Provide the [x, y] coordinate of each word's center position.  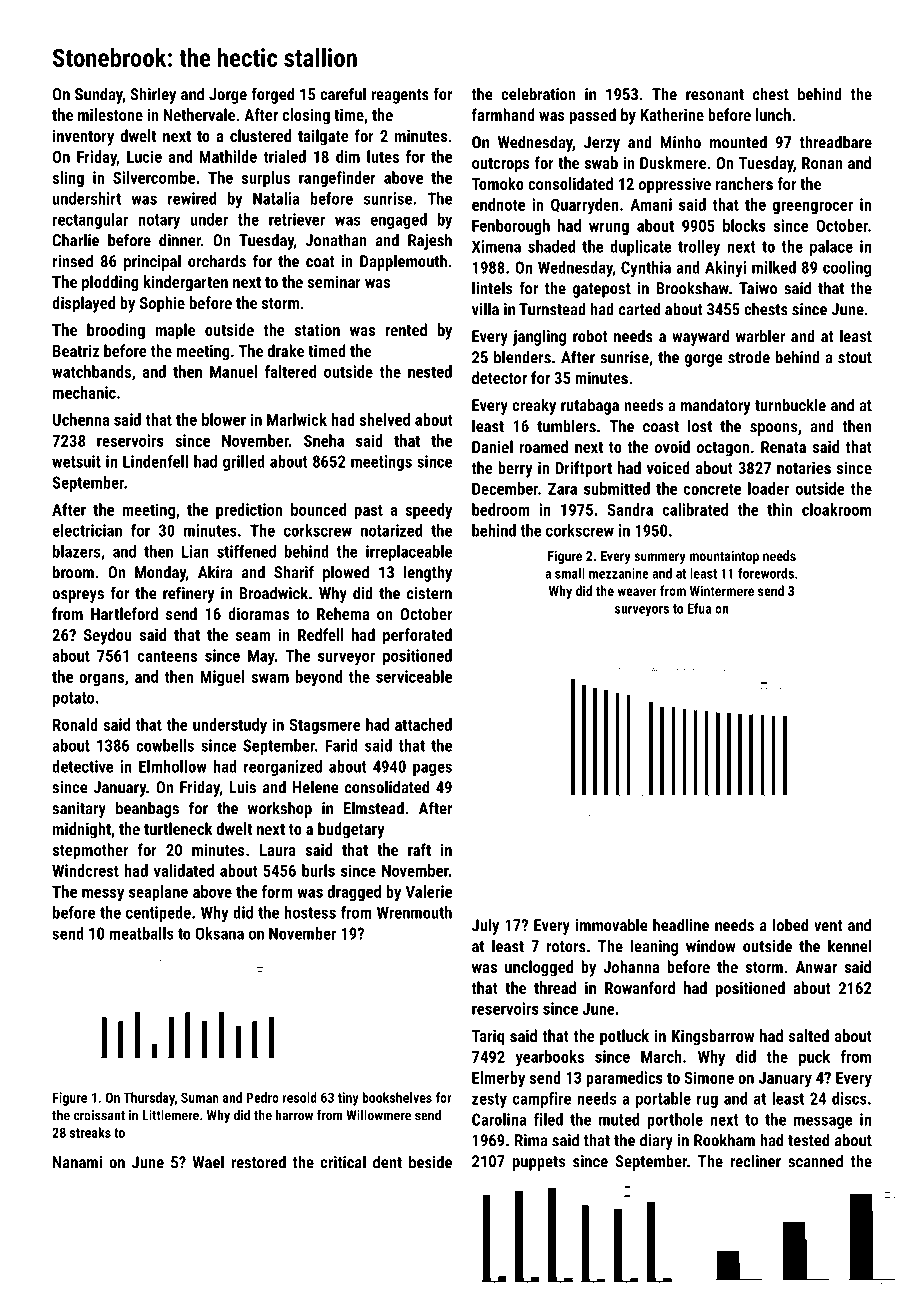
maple [175, 331]
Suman [200, 1097]
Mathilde [228, 156]
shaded [551, 246]
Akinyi [725, 269]
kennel [849, 946]
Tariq [488, 1037]
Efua [699, 608]
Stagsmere [325, 726]
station [317, 329]
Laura [278, 850]
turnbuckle [790, 405]
